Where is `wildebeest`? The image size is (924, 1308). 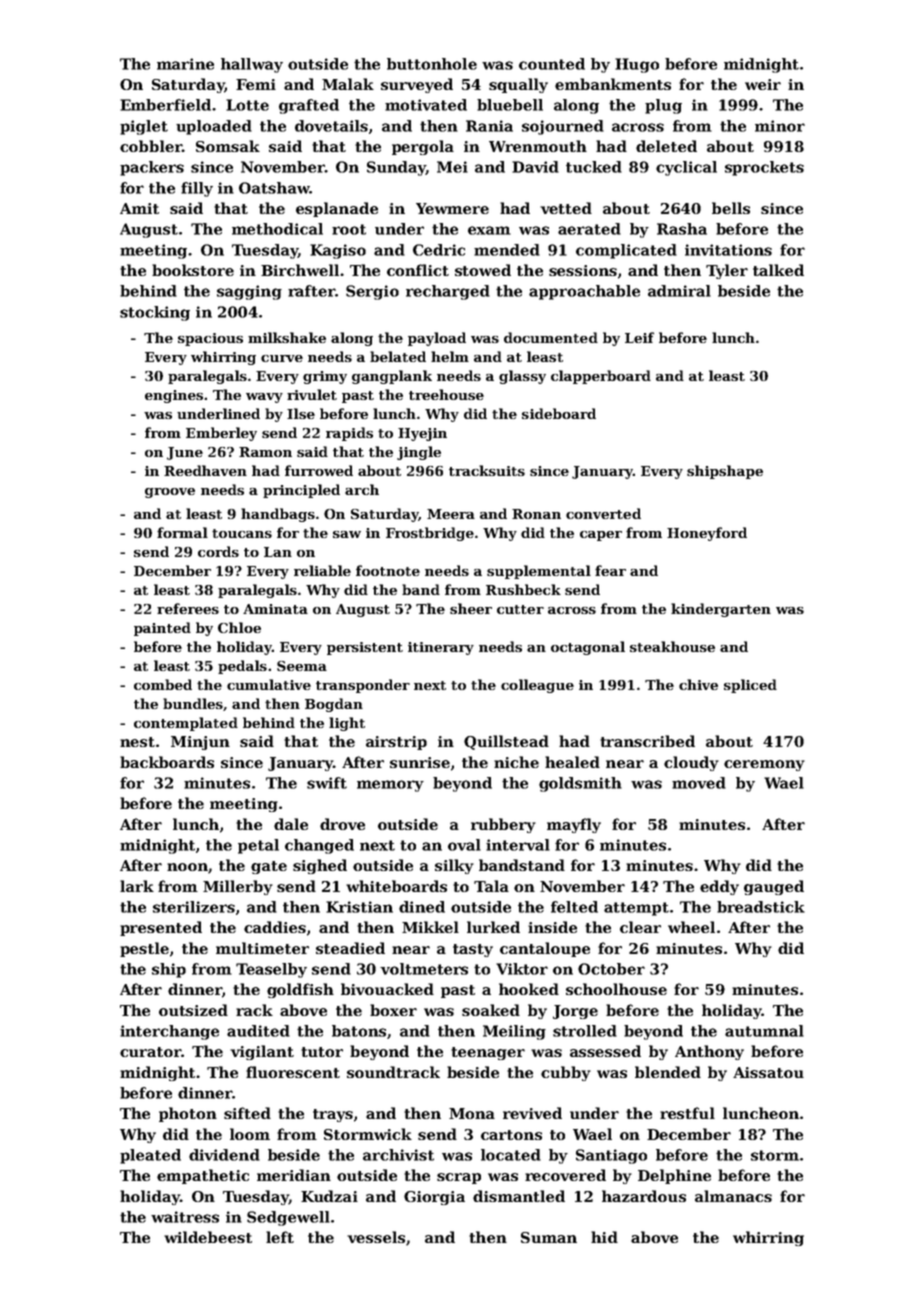
wildebeest is located at coordinates (208, 1237).
